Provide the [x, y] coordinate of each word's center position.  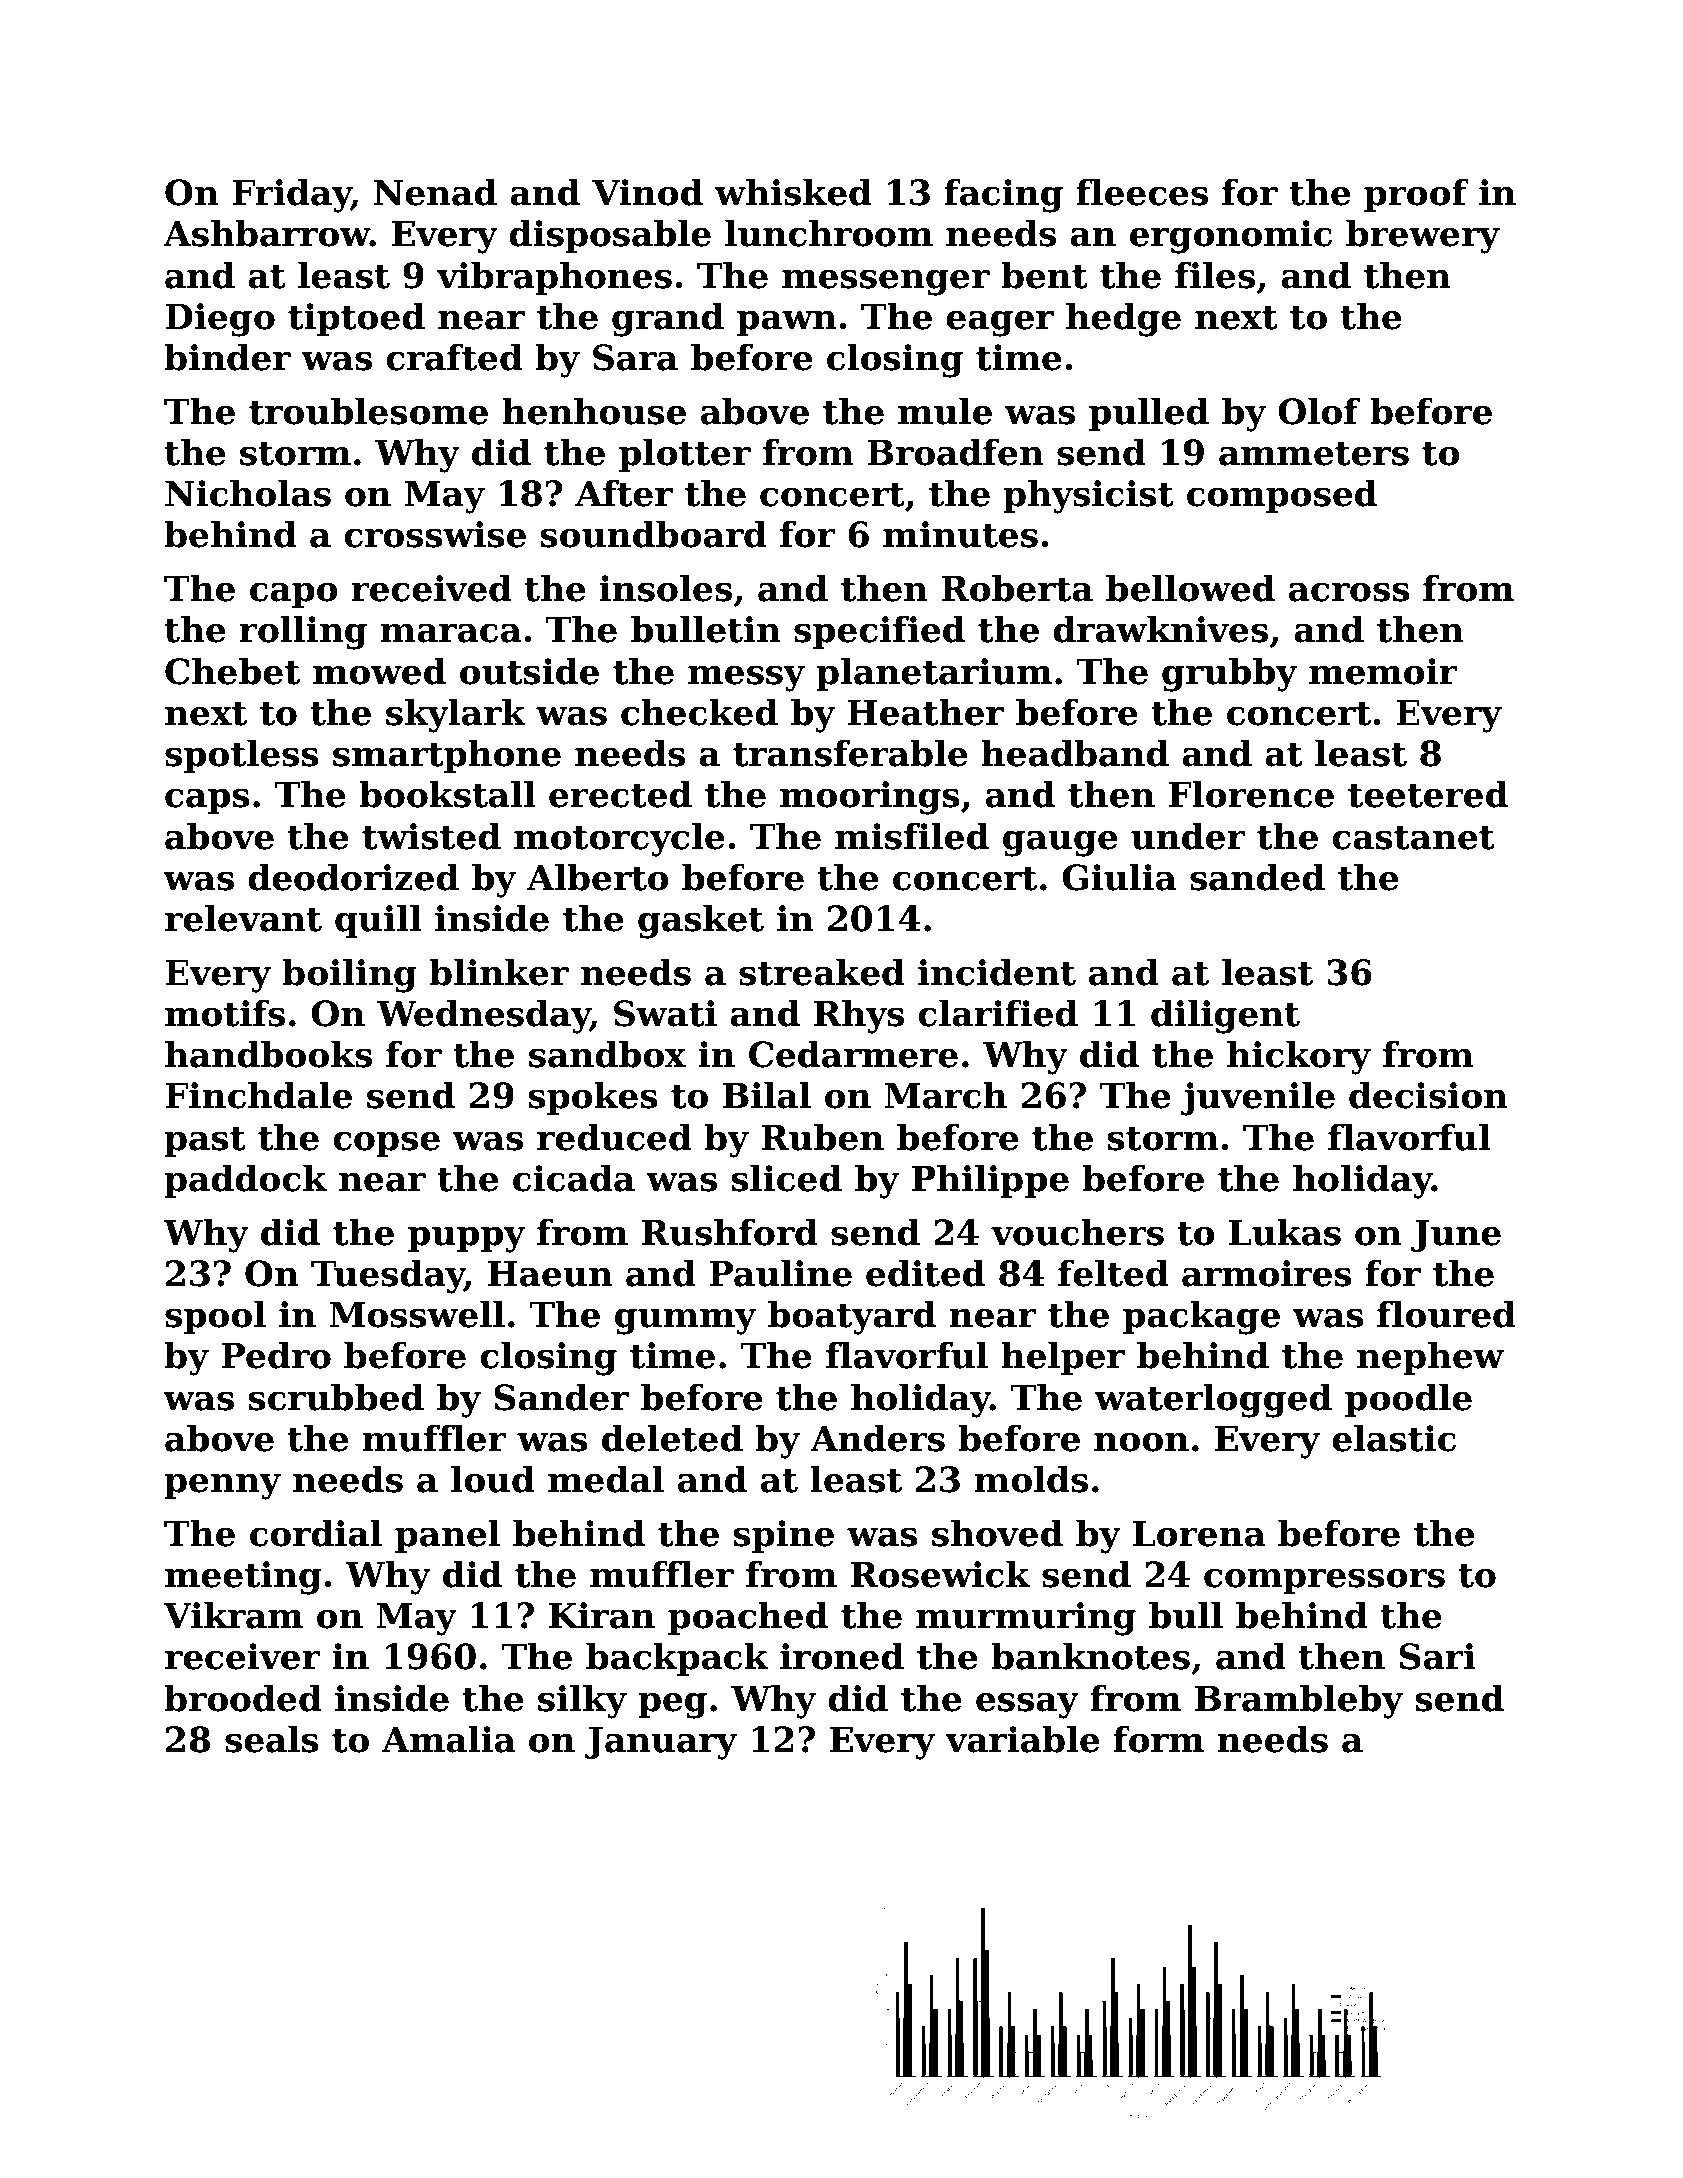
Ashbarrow [266, 233]
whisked [793, 192]
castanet [1413, 838]
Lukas [1285, 1232]
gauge [1060, 843]
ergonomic [1231, 237]
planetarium [934, 674]
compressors [1324, 1581]
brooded [243, 1698]
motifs [225, 1013]
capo [294, 595]
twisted [431, 836]
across [1349, 592]
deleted [672, 1438]
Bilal [767, 1095]
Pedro [276, 1355]
